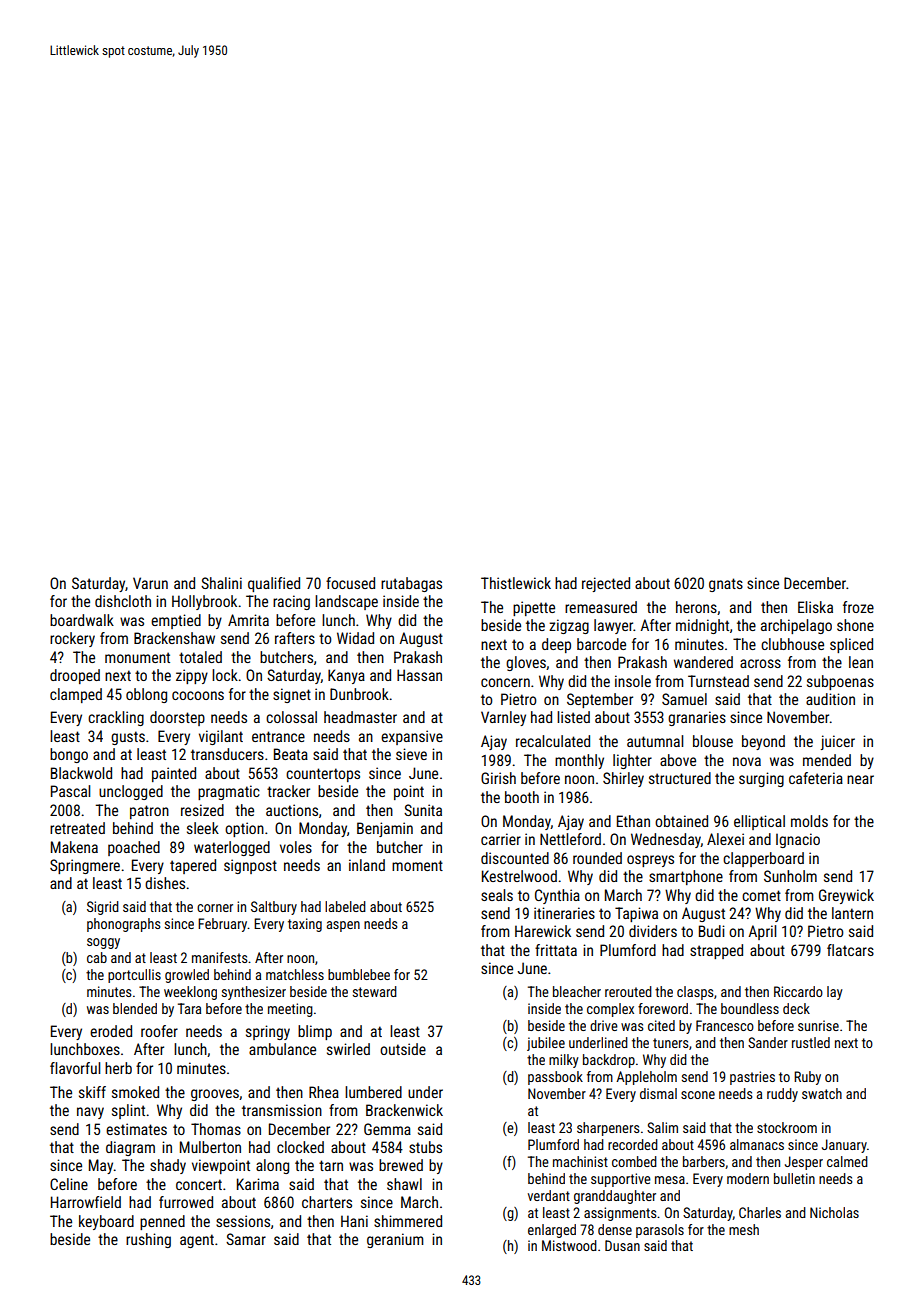 The width and height of the image is (924, 1314). Describe the element at coordinates (197, 1241) in the image. I see `agent` at that location.
